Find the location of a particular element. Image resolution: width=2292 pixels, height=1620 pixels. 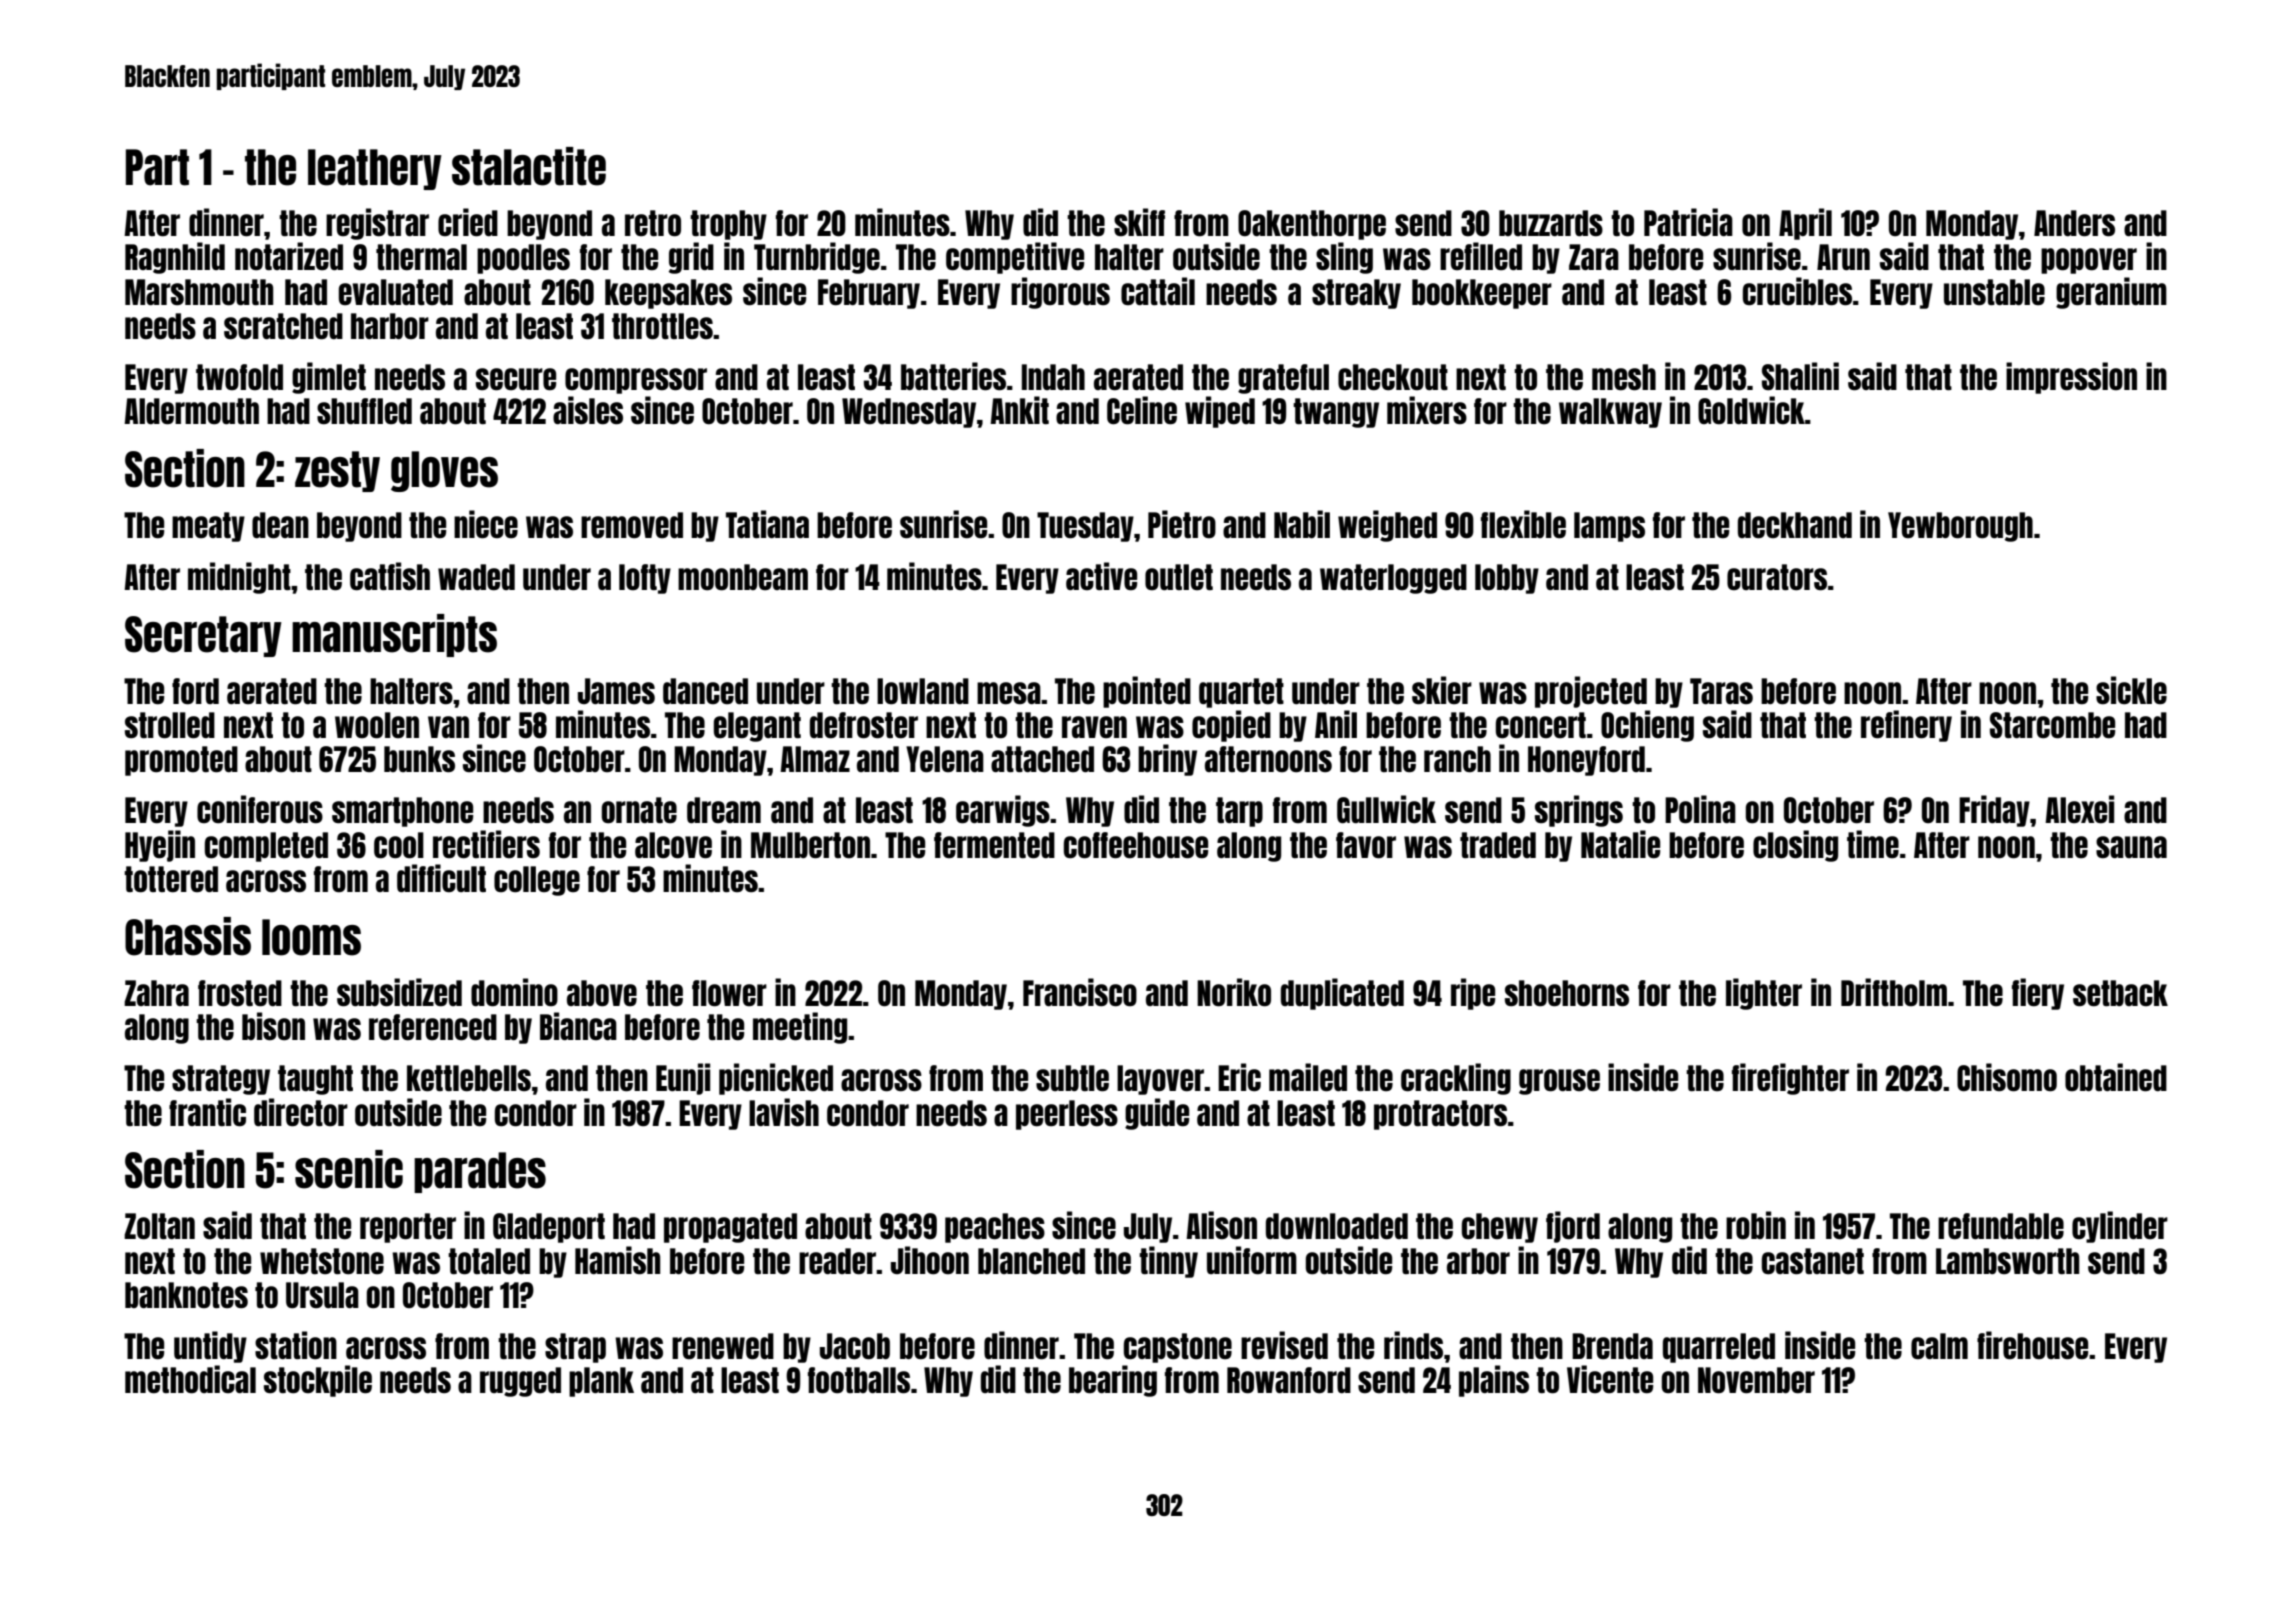

mailed is located at coordinates (1308, 1077).
